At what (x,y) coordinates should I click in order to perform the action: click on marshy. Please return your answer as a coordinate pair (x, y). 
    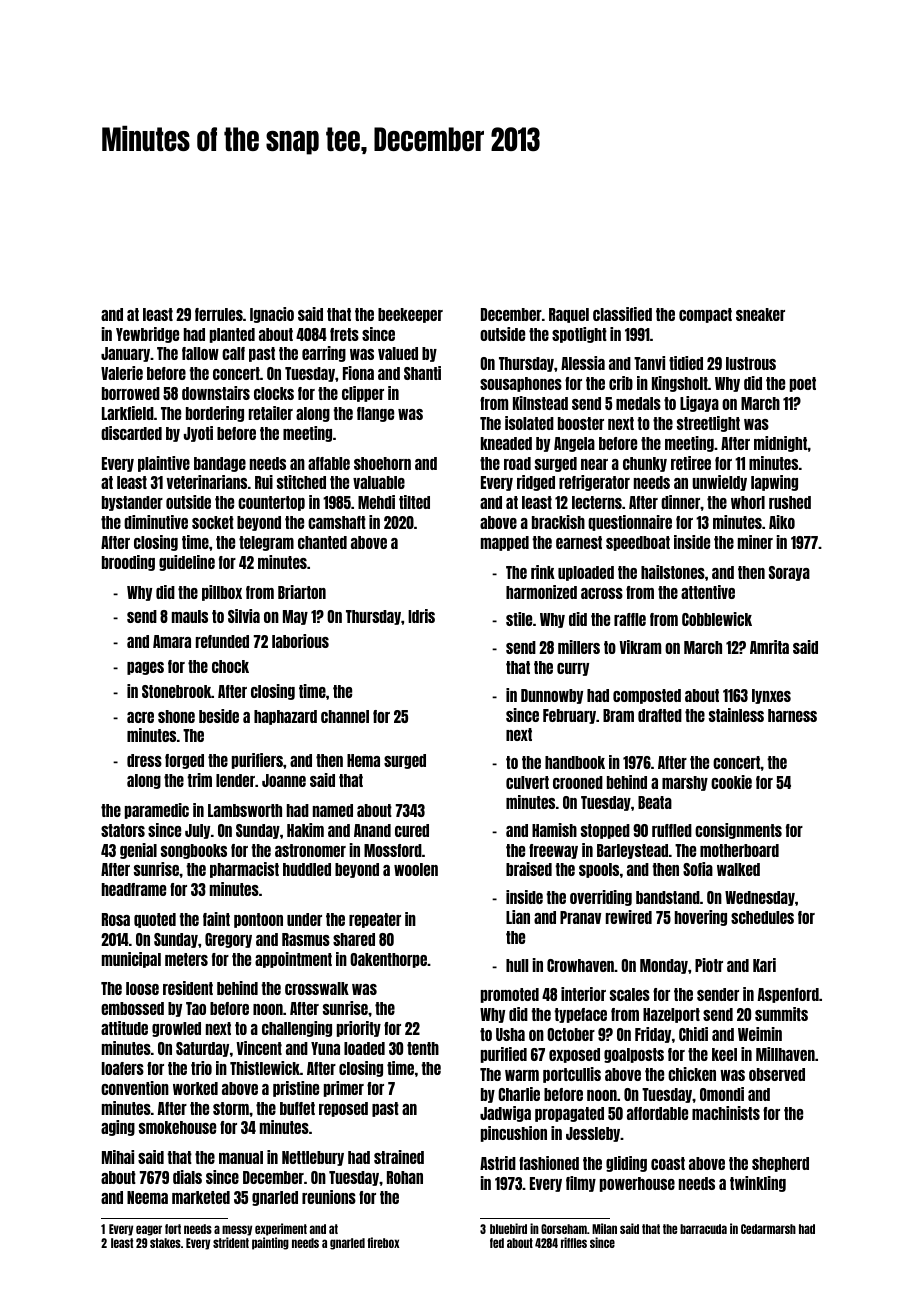
    Looking at the image, I should click on (685, 783).
